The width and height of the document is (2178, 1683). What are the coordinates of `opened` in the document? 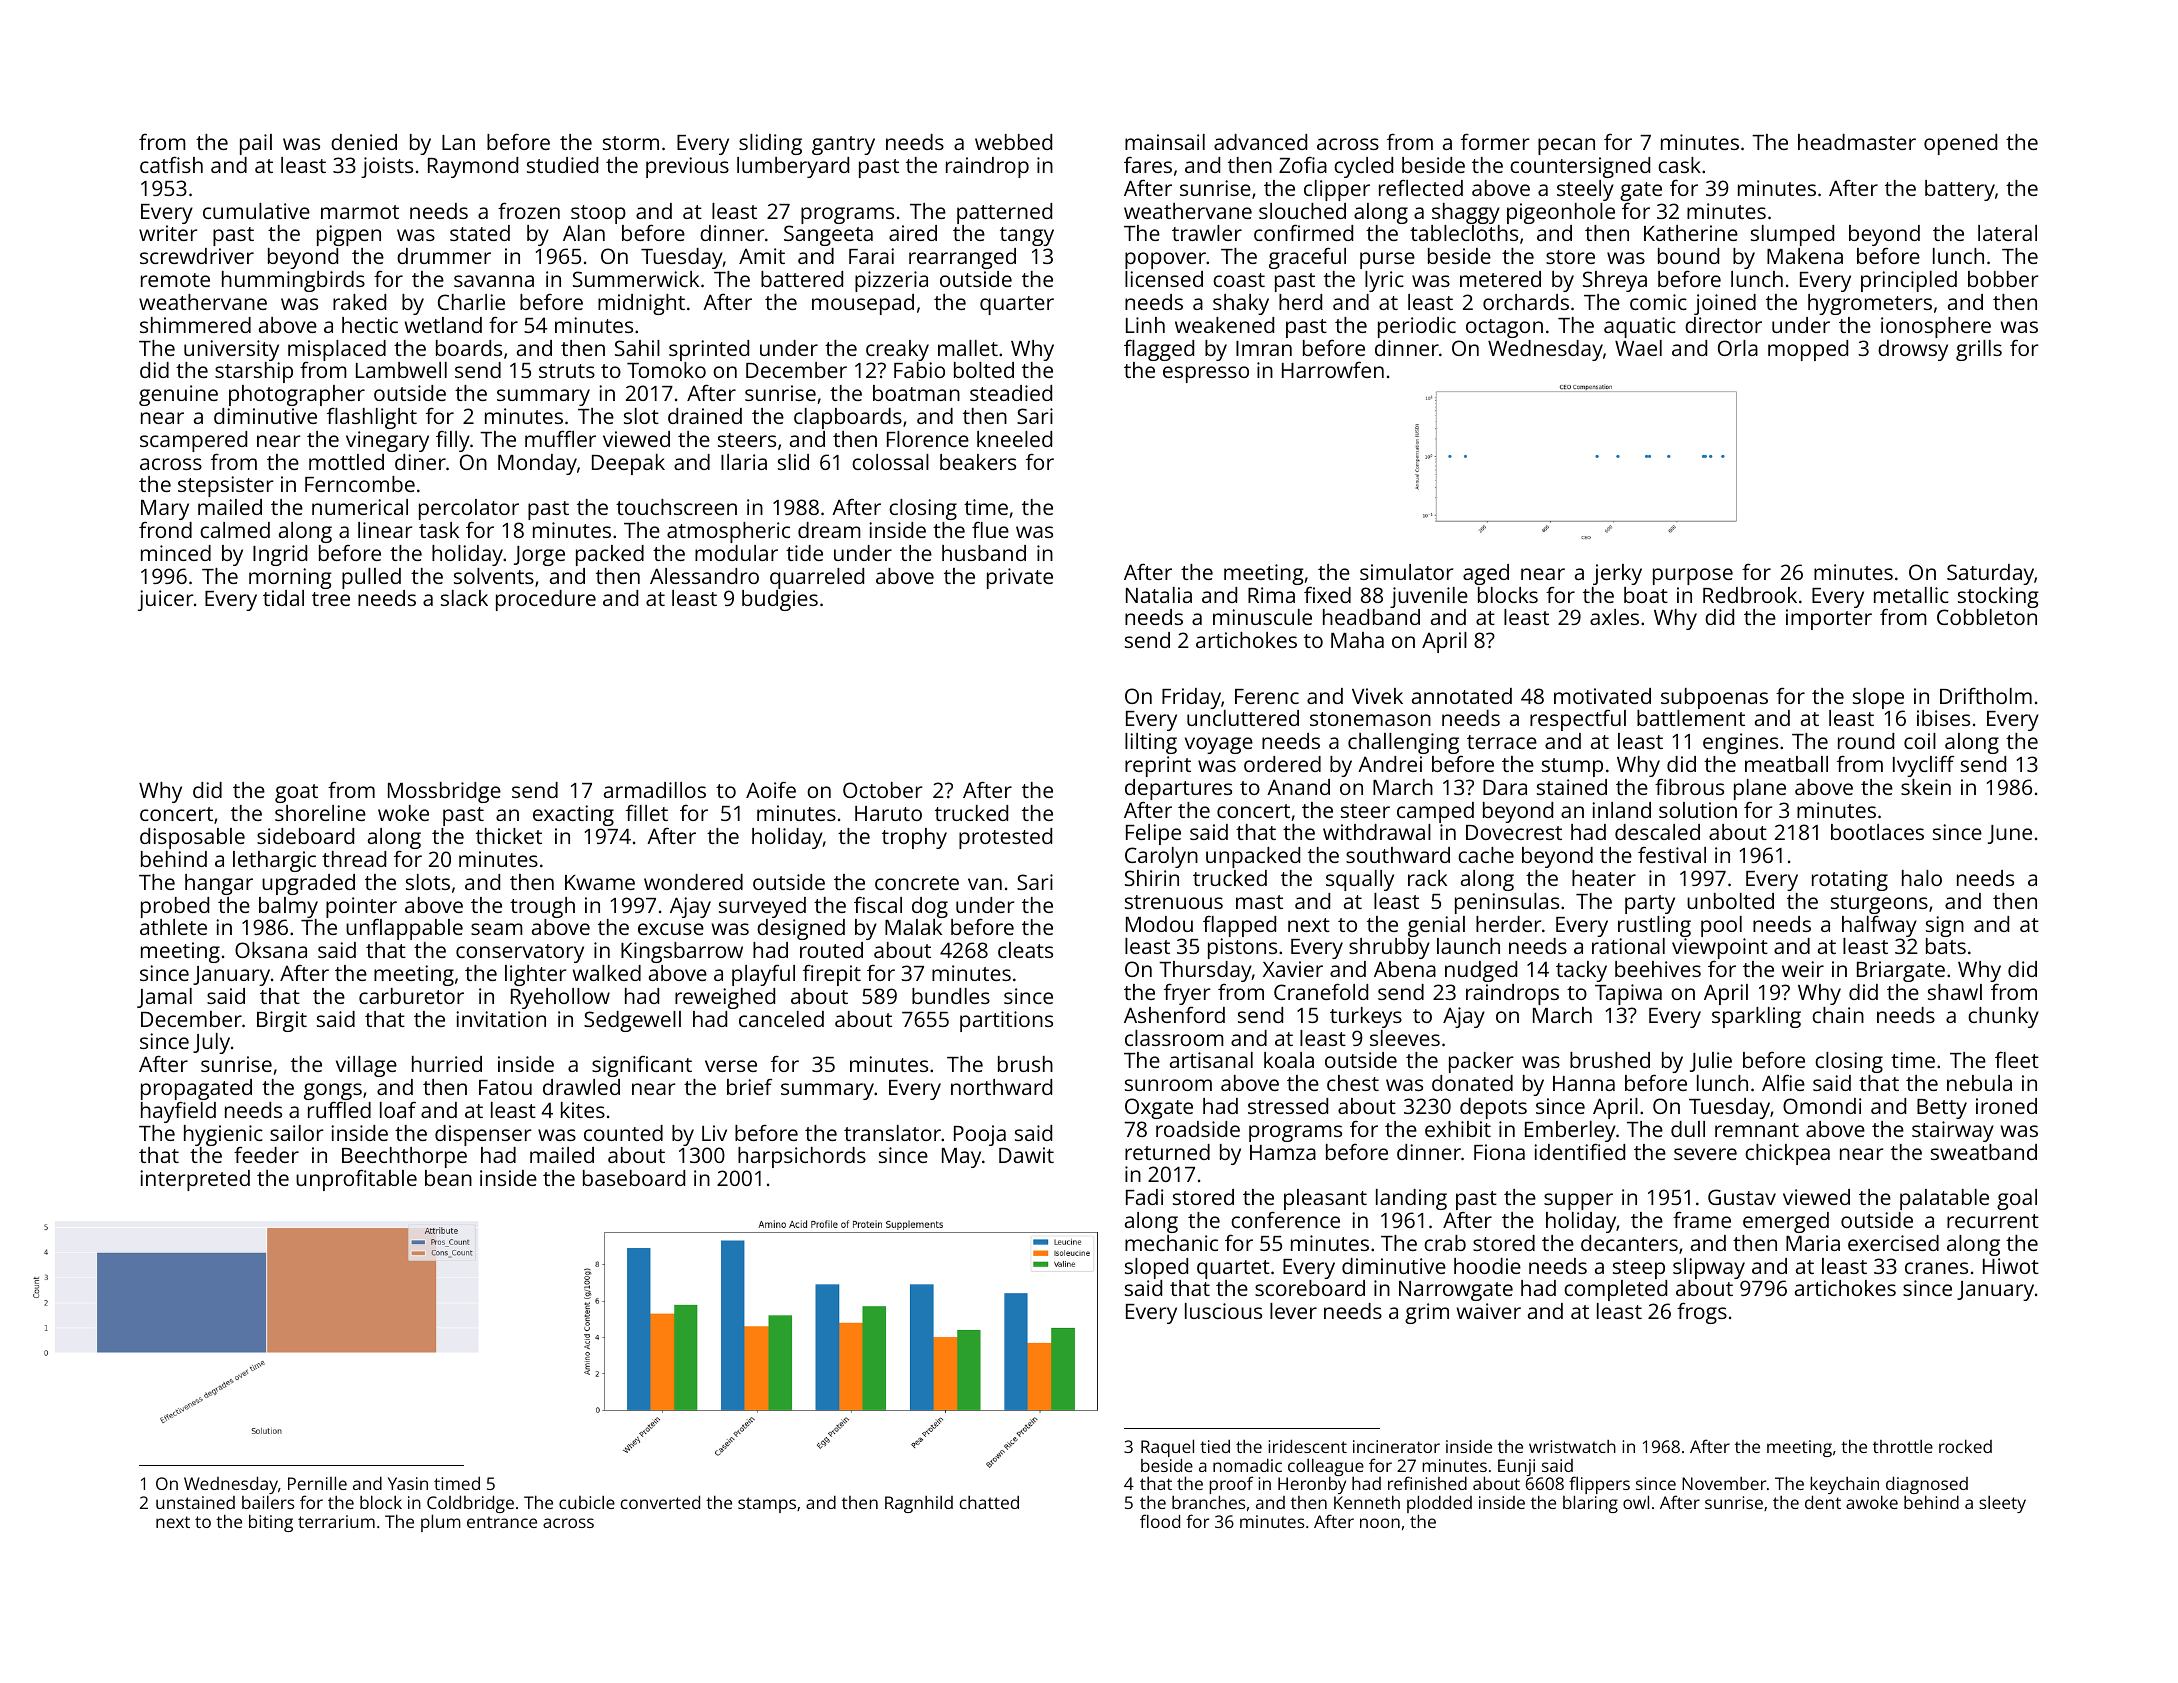 It's located at (1960, 144).
